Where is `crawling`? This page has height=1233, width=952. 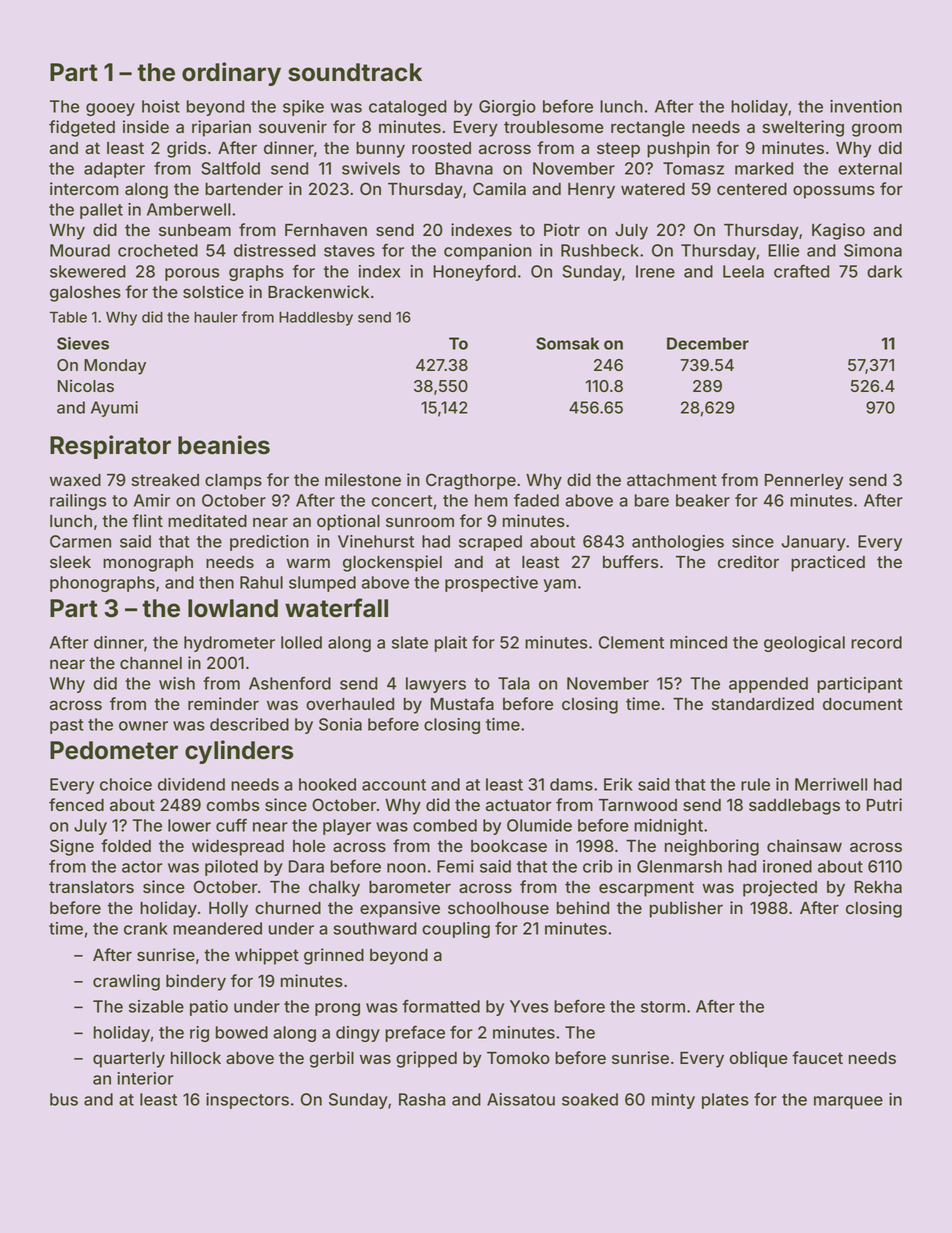 crawling is located at coordinates (126, 982).
